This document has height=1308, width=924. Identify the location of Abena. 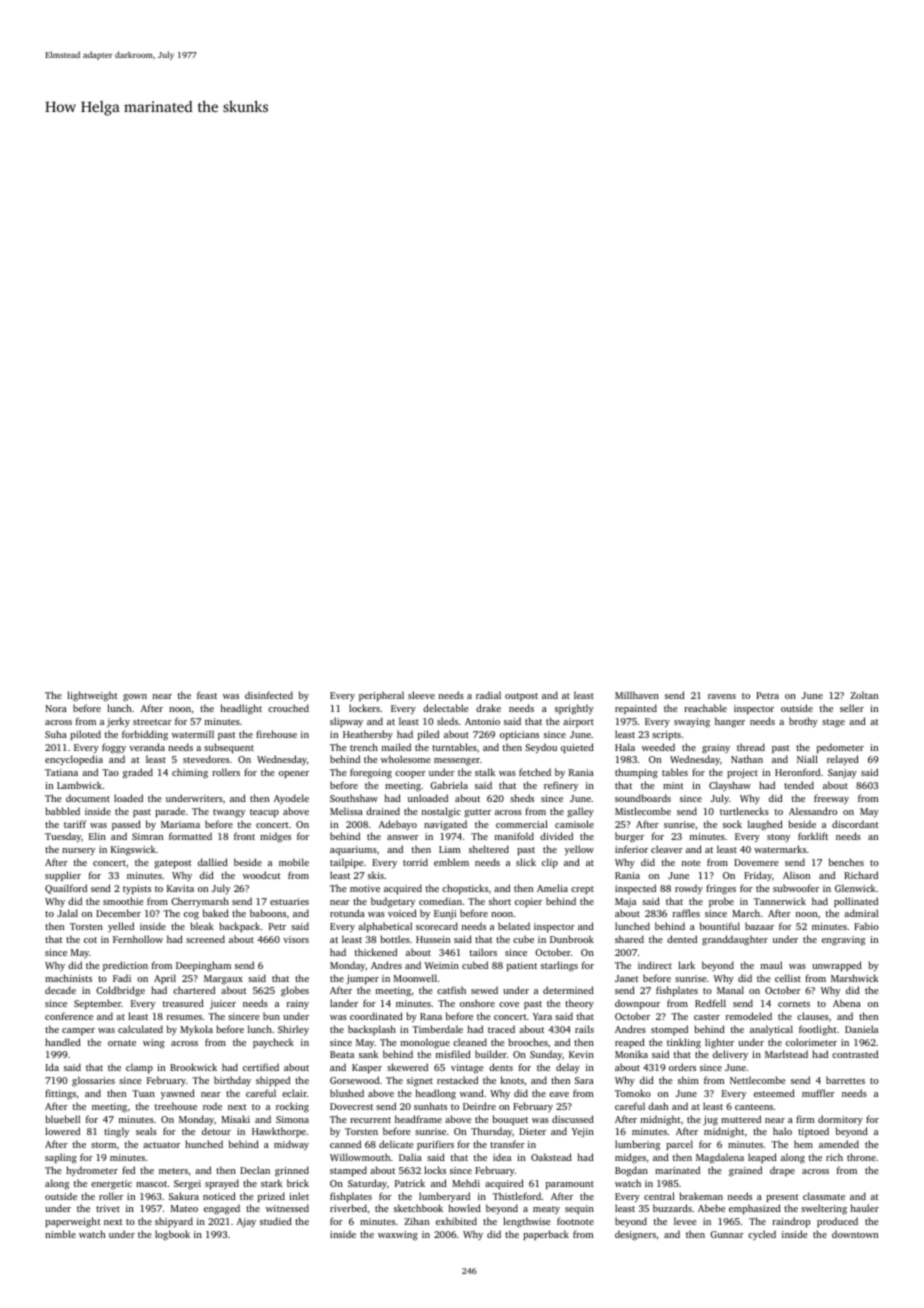
(847, 1003).
